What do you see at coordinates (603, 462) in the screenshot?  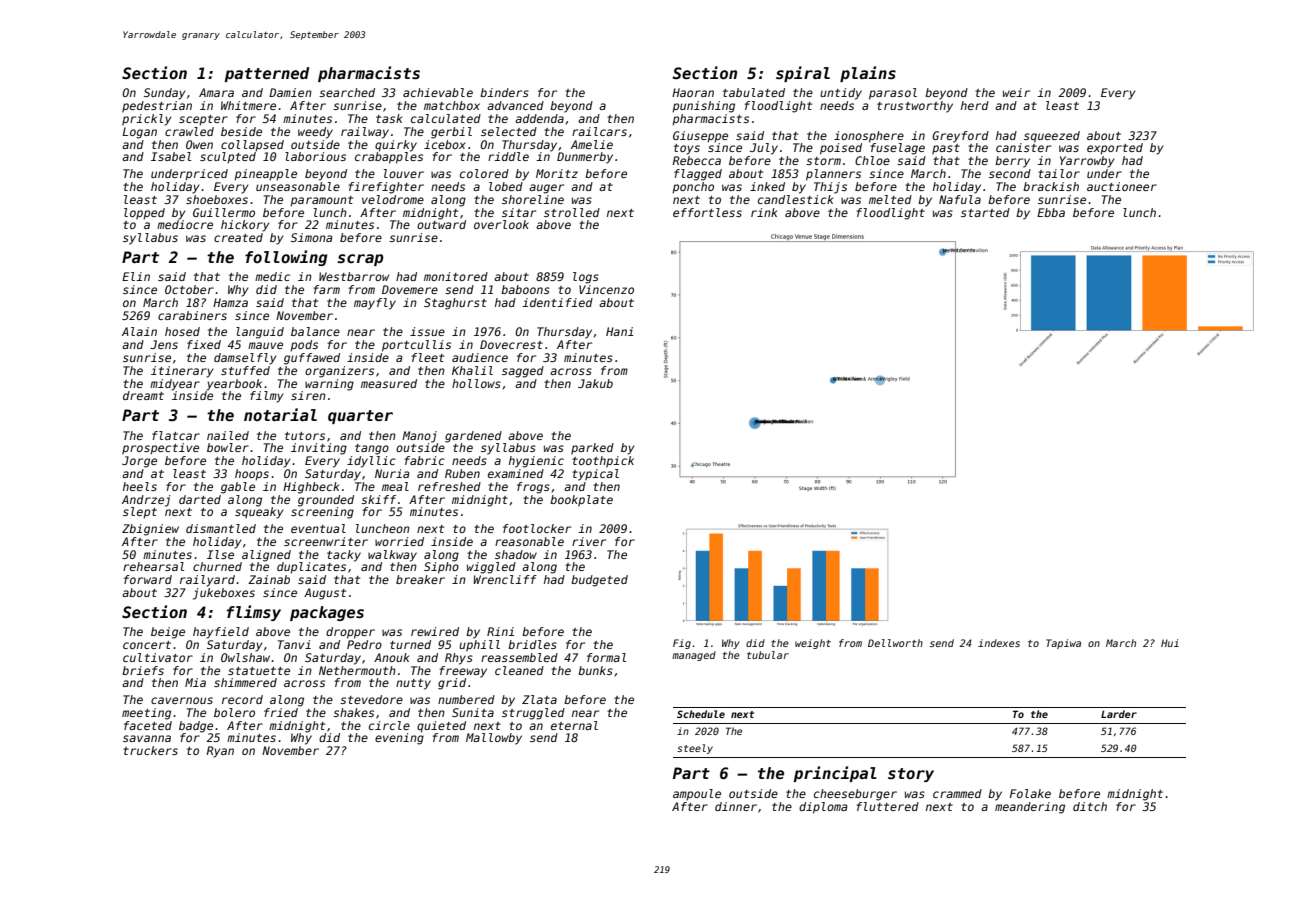 I see `toothpick` at bounding box center [603, 462].
